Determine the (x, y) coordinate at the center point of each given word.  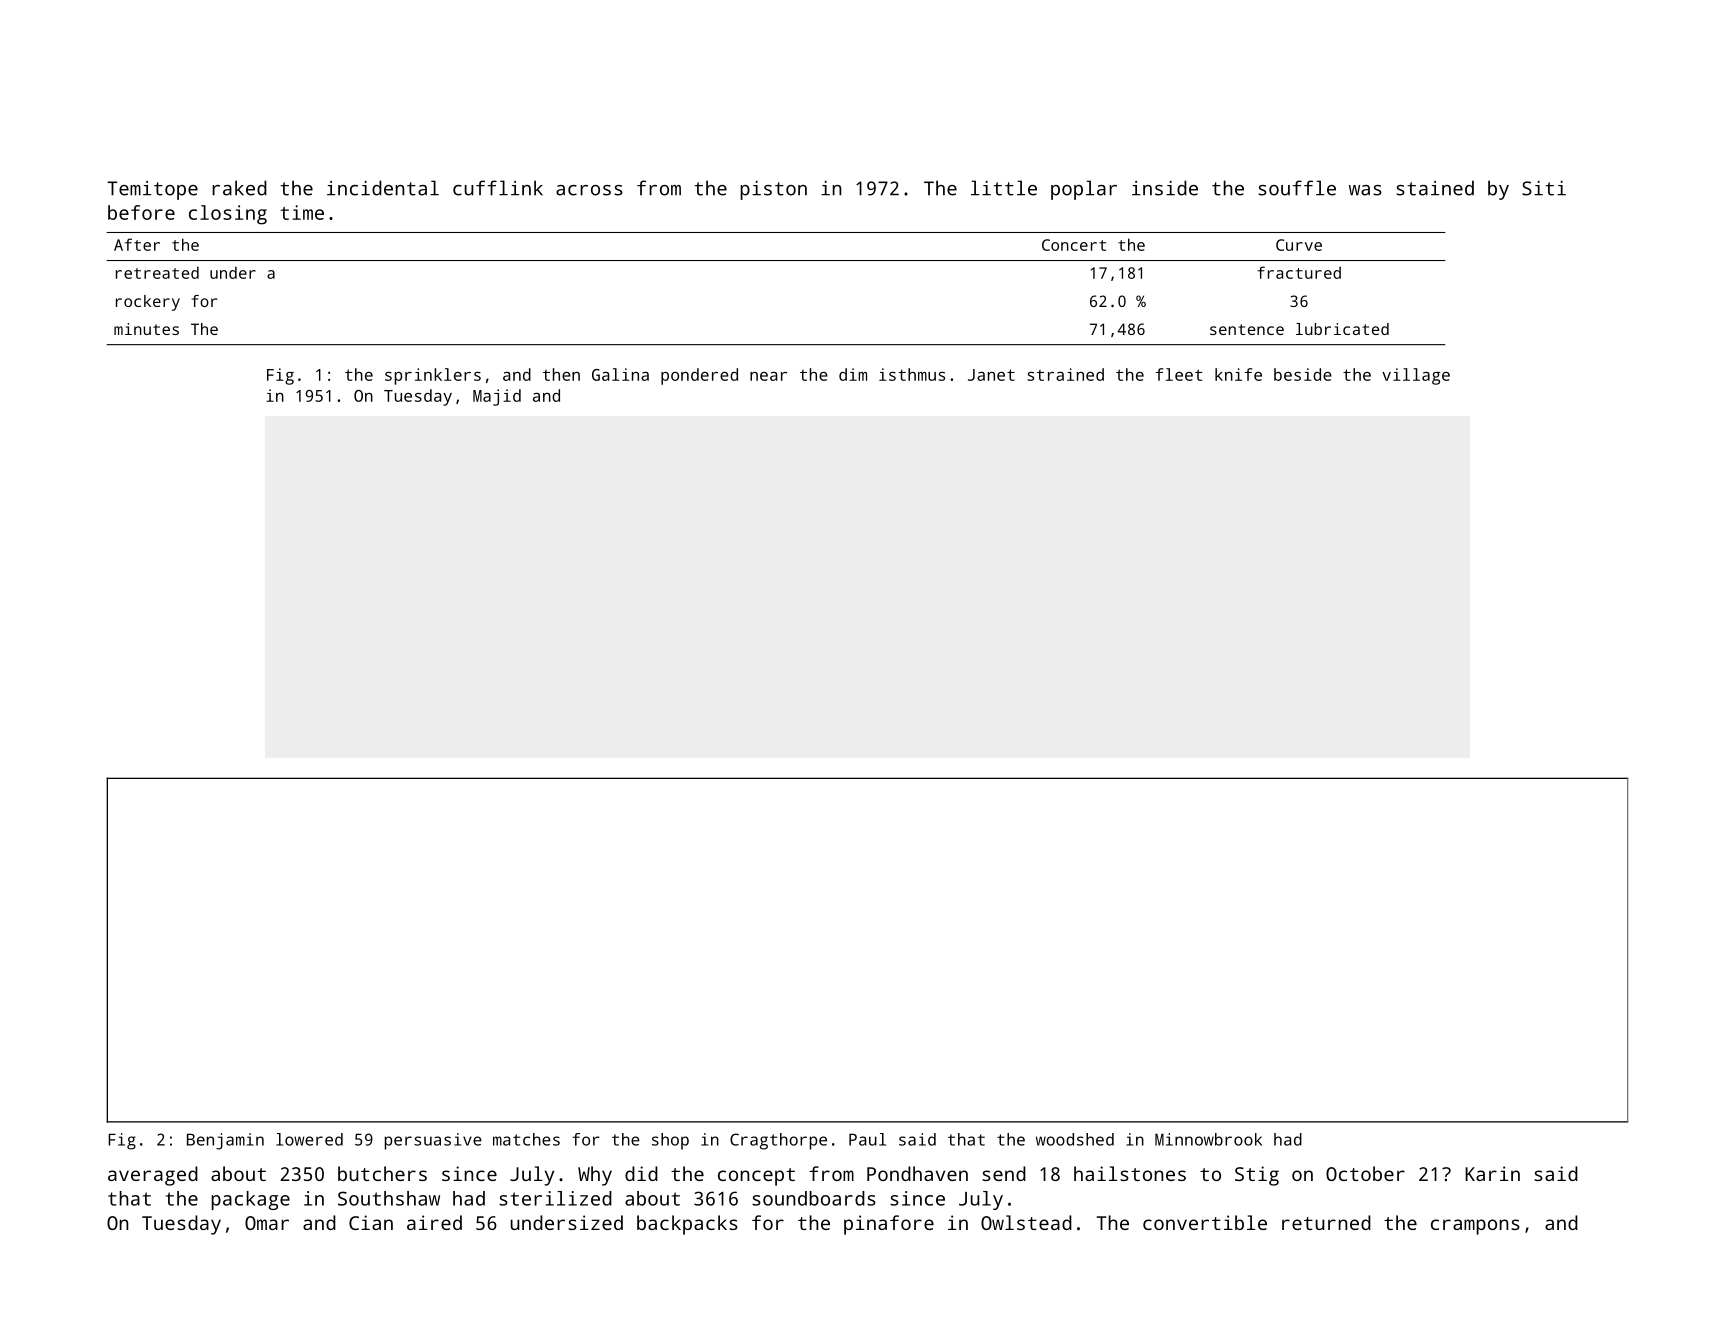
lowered (309, 1139)
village (1416, 376)
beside (1303, 374)
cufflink (498, 188)
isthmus (912, 374)
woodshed (1075, 1139)
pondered (699, 376)
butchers (382, 1173)
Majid (497, 397)
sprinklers (433, 376)
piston (773, 190)
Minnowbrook (1208, 1139)
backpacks (687, 1225)
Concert (1074, 245)
